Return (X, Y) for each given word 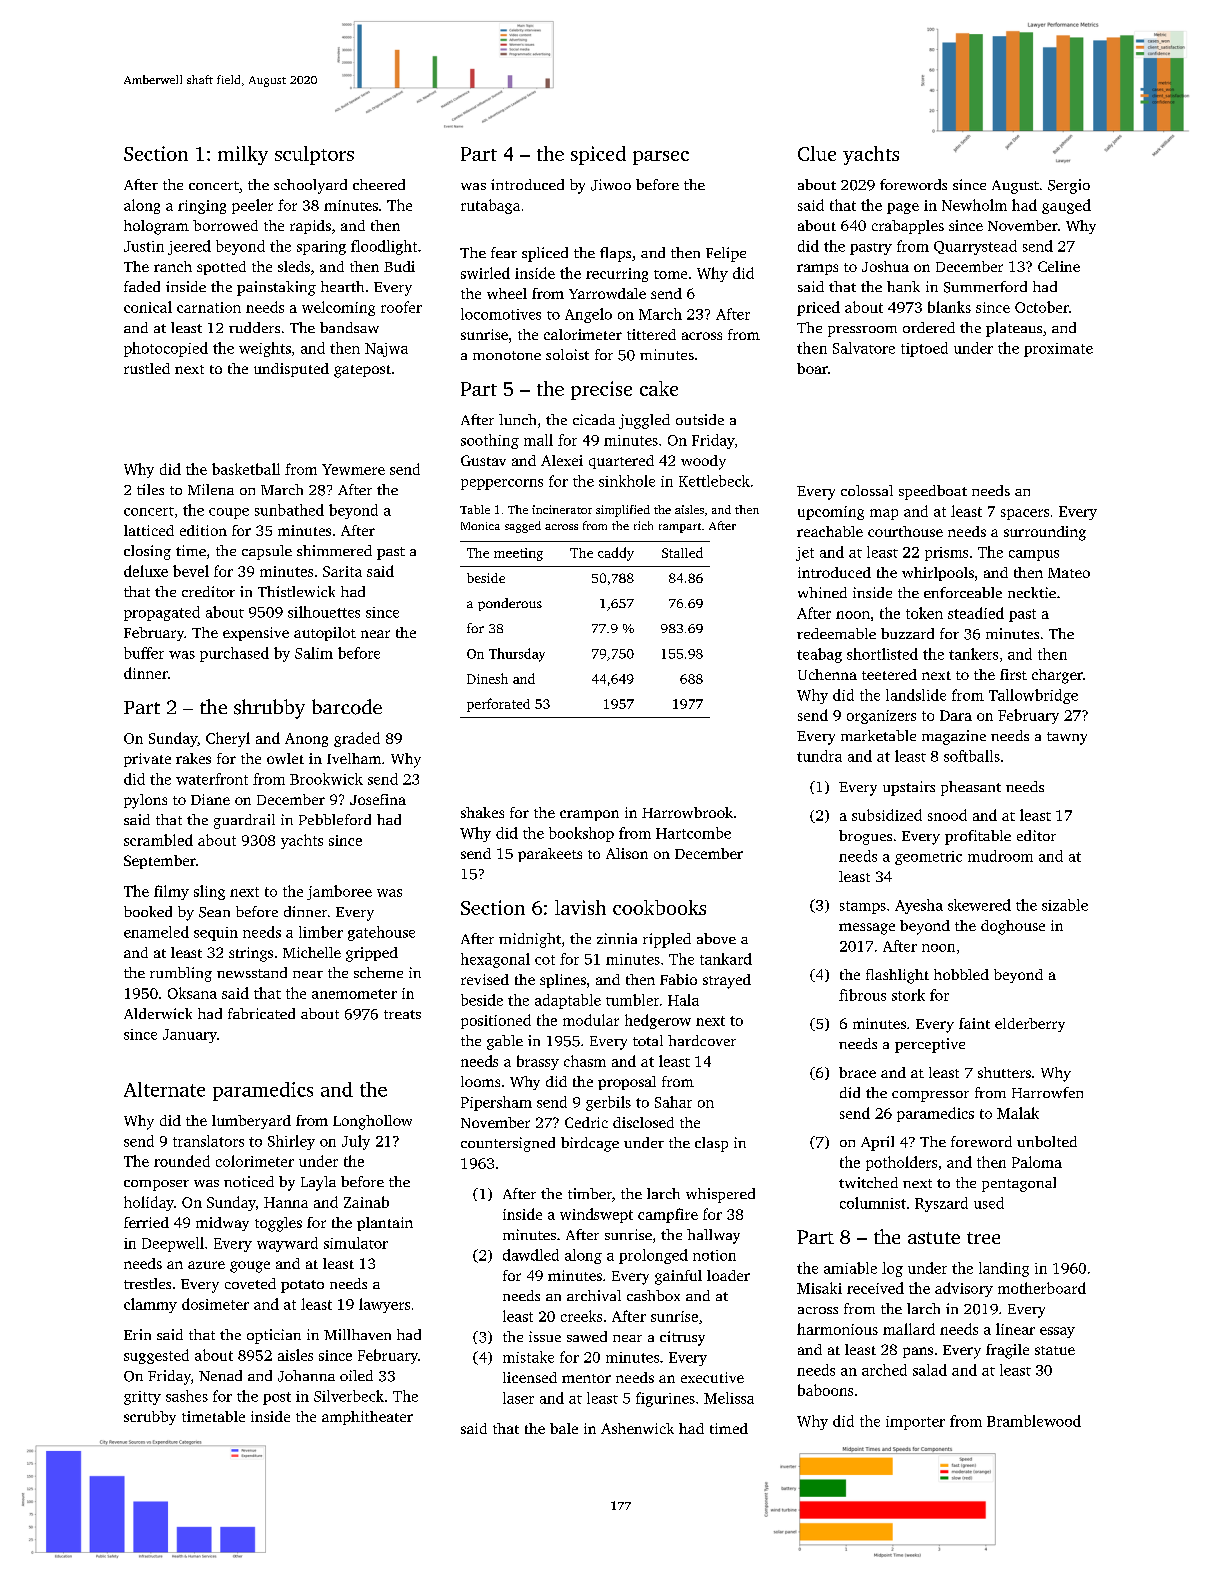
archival (594, 1295)
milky (243, 155)
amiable (850, 1268)
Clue (817, 153)
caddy (616, 554)
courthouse (905, 531)
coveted (250, 1283)
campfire (668, 1215)
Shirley (291, 1142)
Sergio (1069, 186)
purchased (234, 654)
